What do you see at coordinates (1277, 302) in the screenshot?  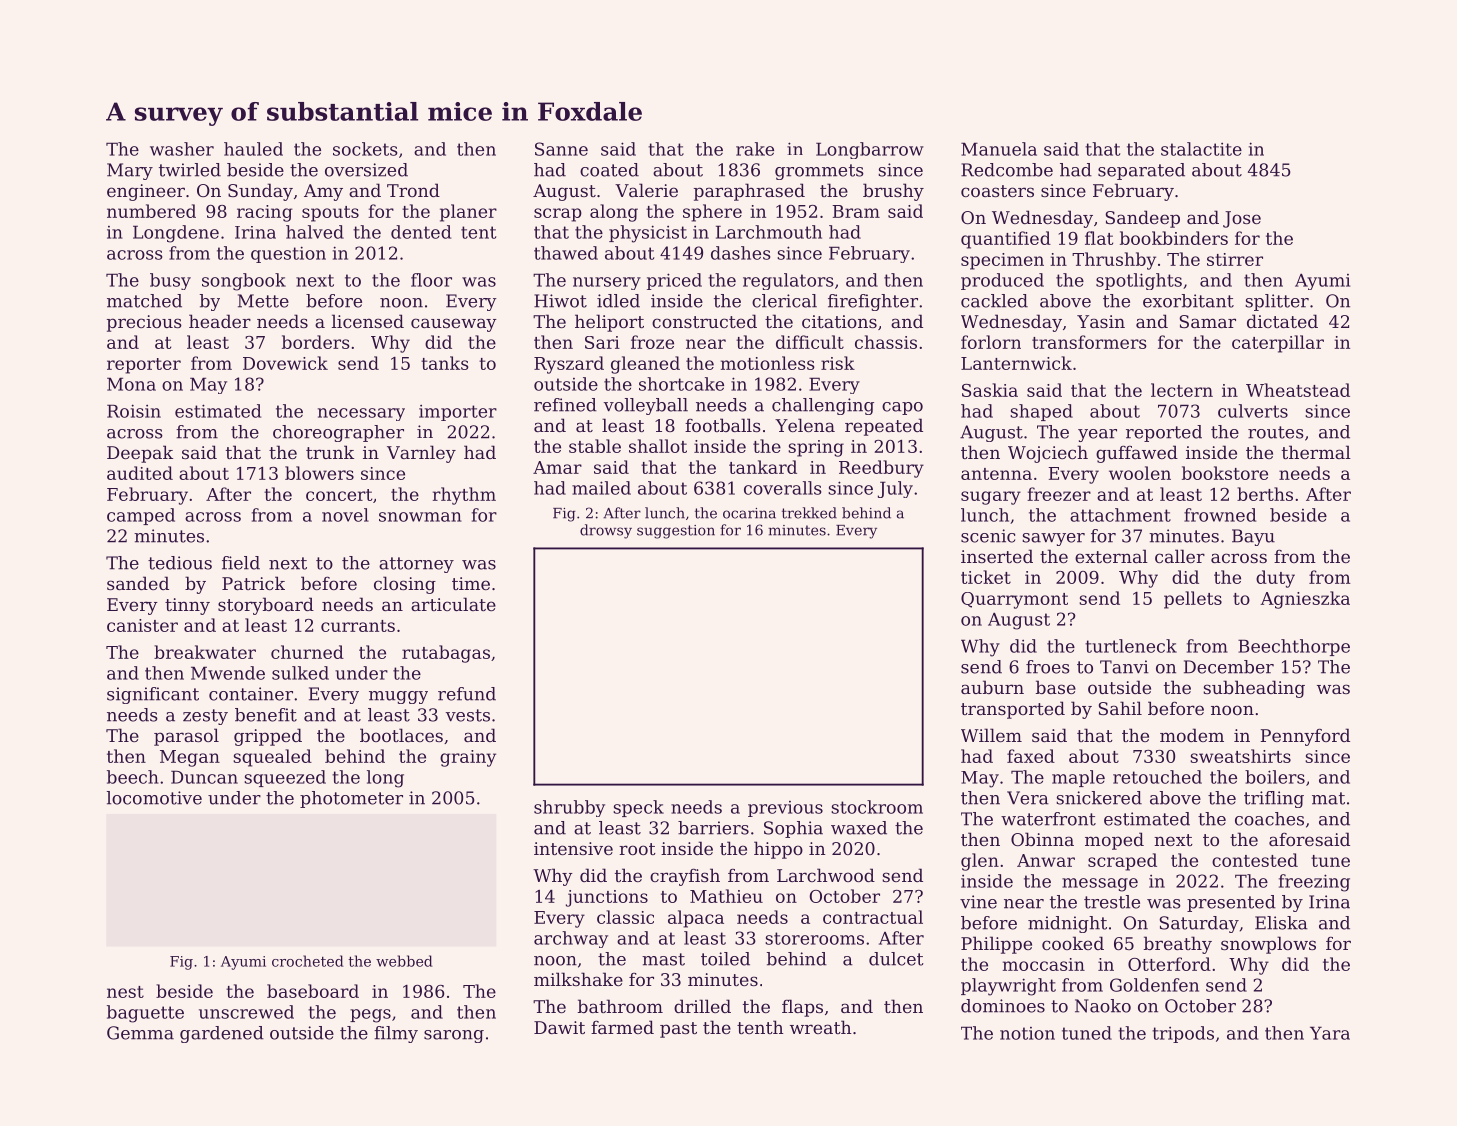 I see `splitter` at bounding box center [1277, 302].
